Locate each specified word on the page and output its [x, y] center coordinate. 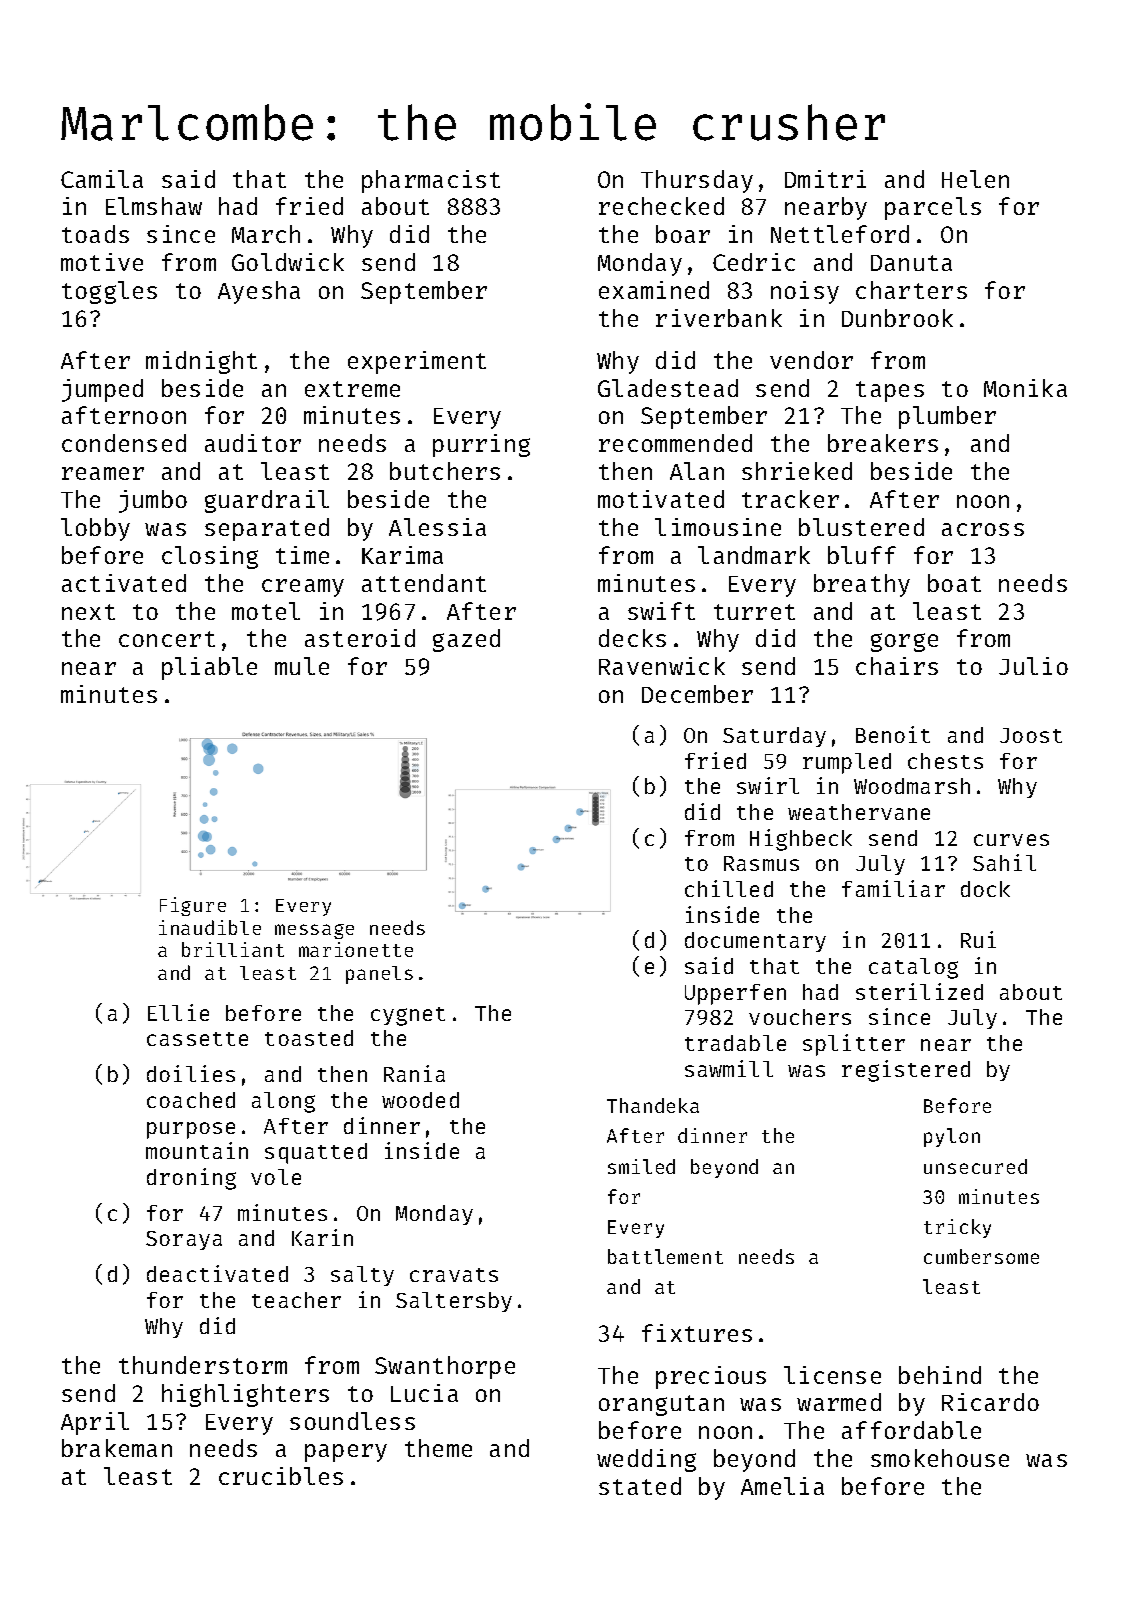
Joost [1031, 735]
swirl [768, 785]
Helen [975, 179]
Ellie [178, 1012]
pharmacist [431, 181]
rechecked [661, 206]
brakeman [117, 1448]
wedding [646, 1460]
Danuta [911, 263]
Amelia [782, 1486]
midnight [201, 362]
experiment [417, 362]
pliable [209, 668]
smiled [641, 1166]
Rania [414, 1073]
